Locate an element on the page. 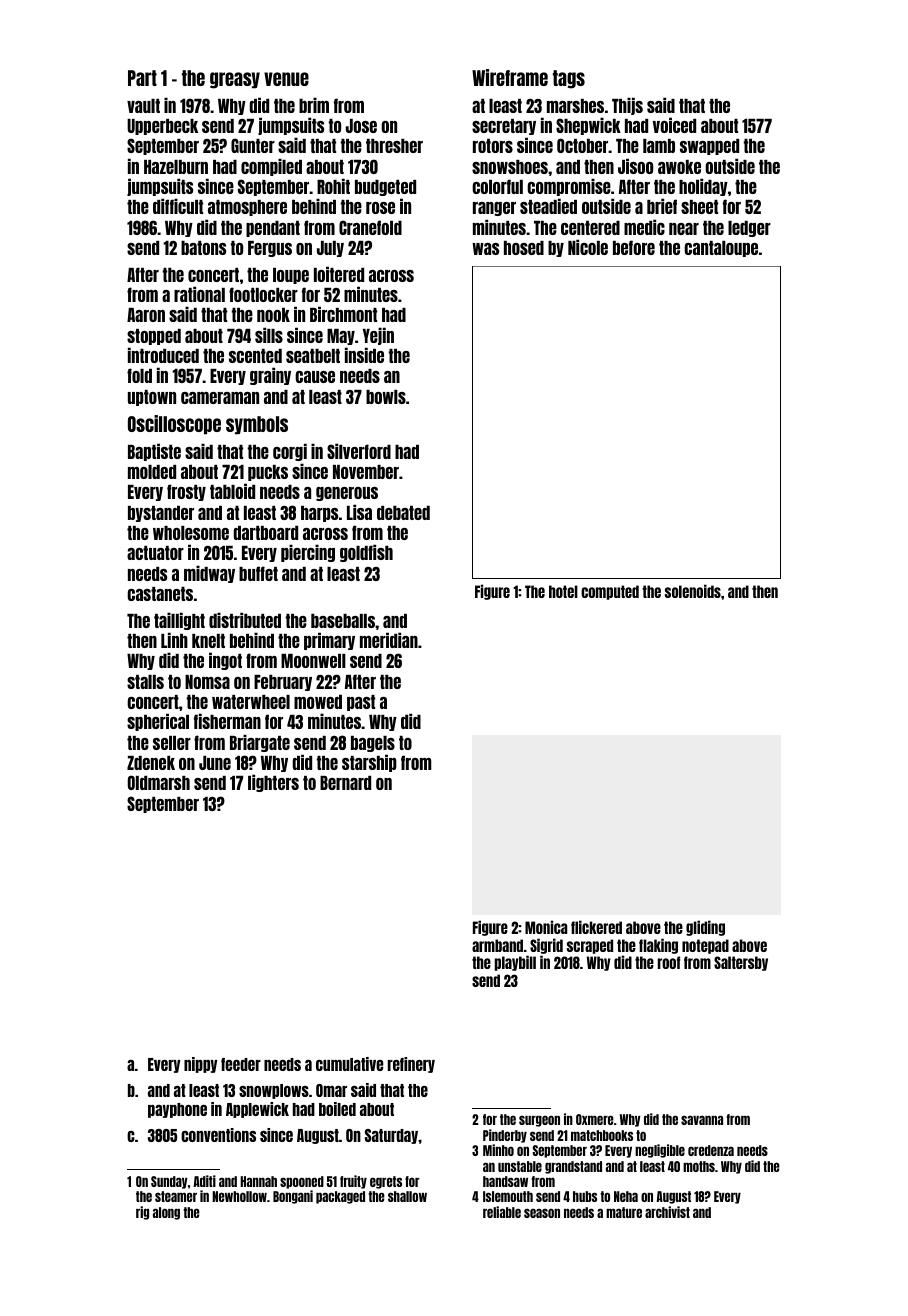  pucks is located at coordinates (268, 473).
